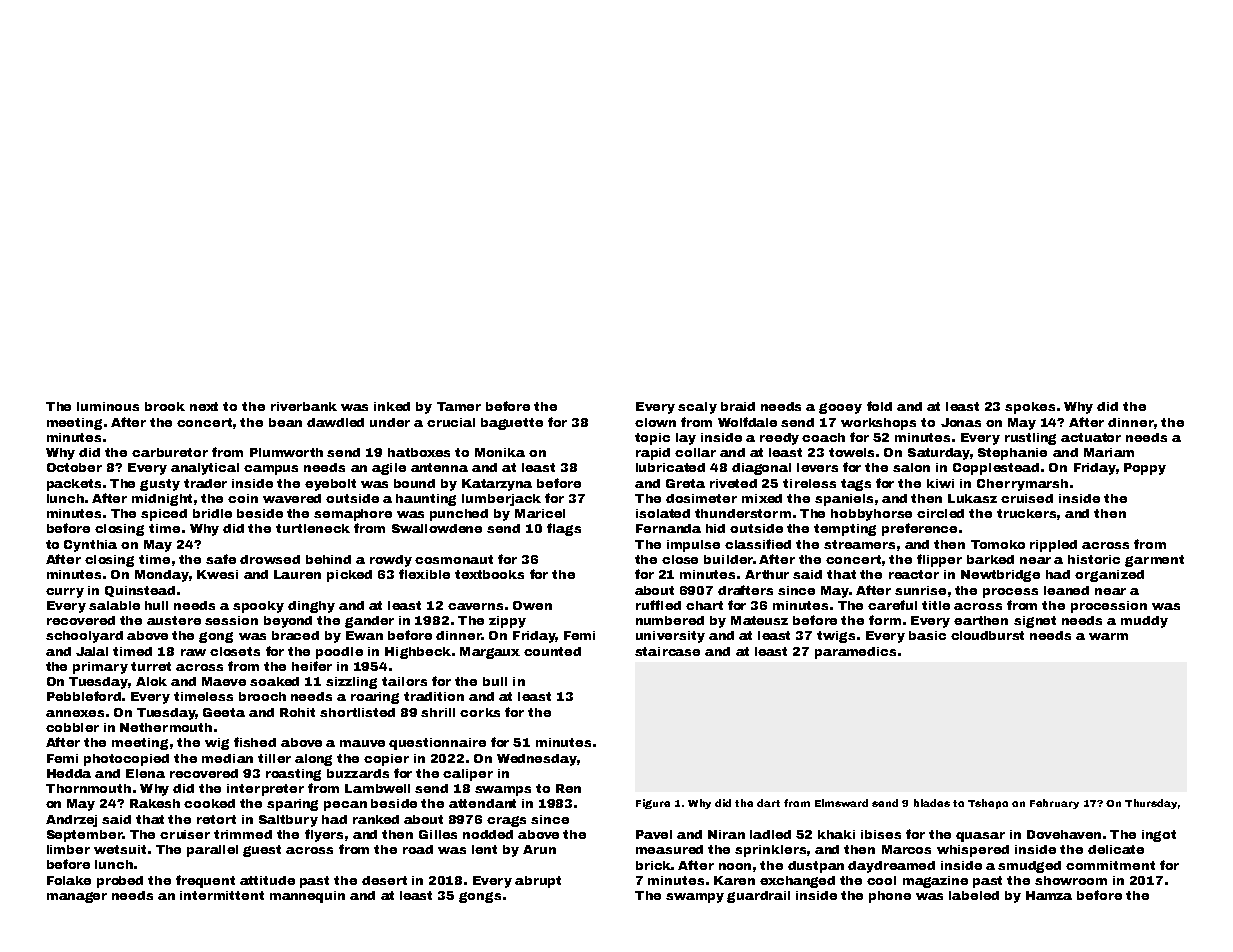  Describe the element at coordinates (871, 515) in the screenshot. I see `hobbyhorse` at that location.
